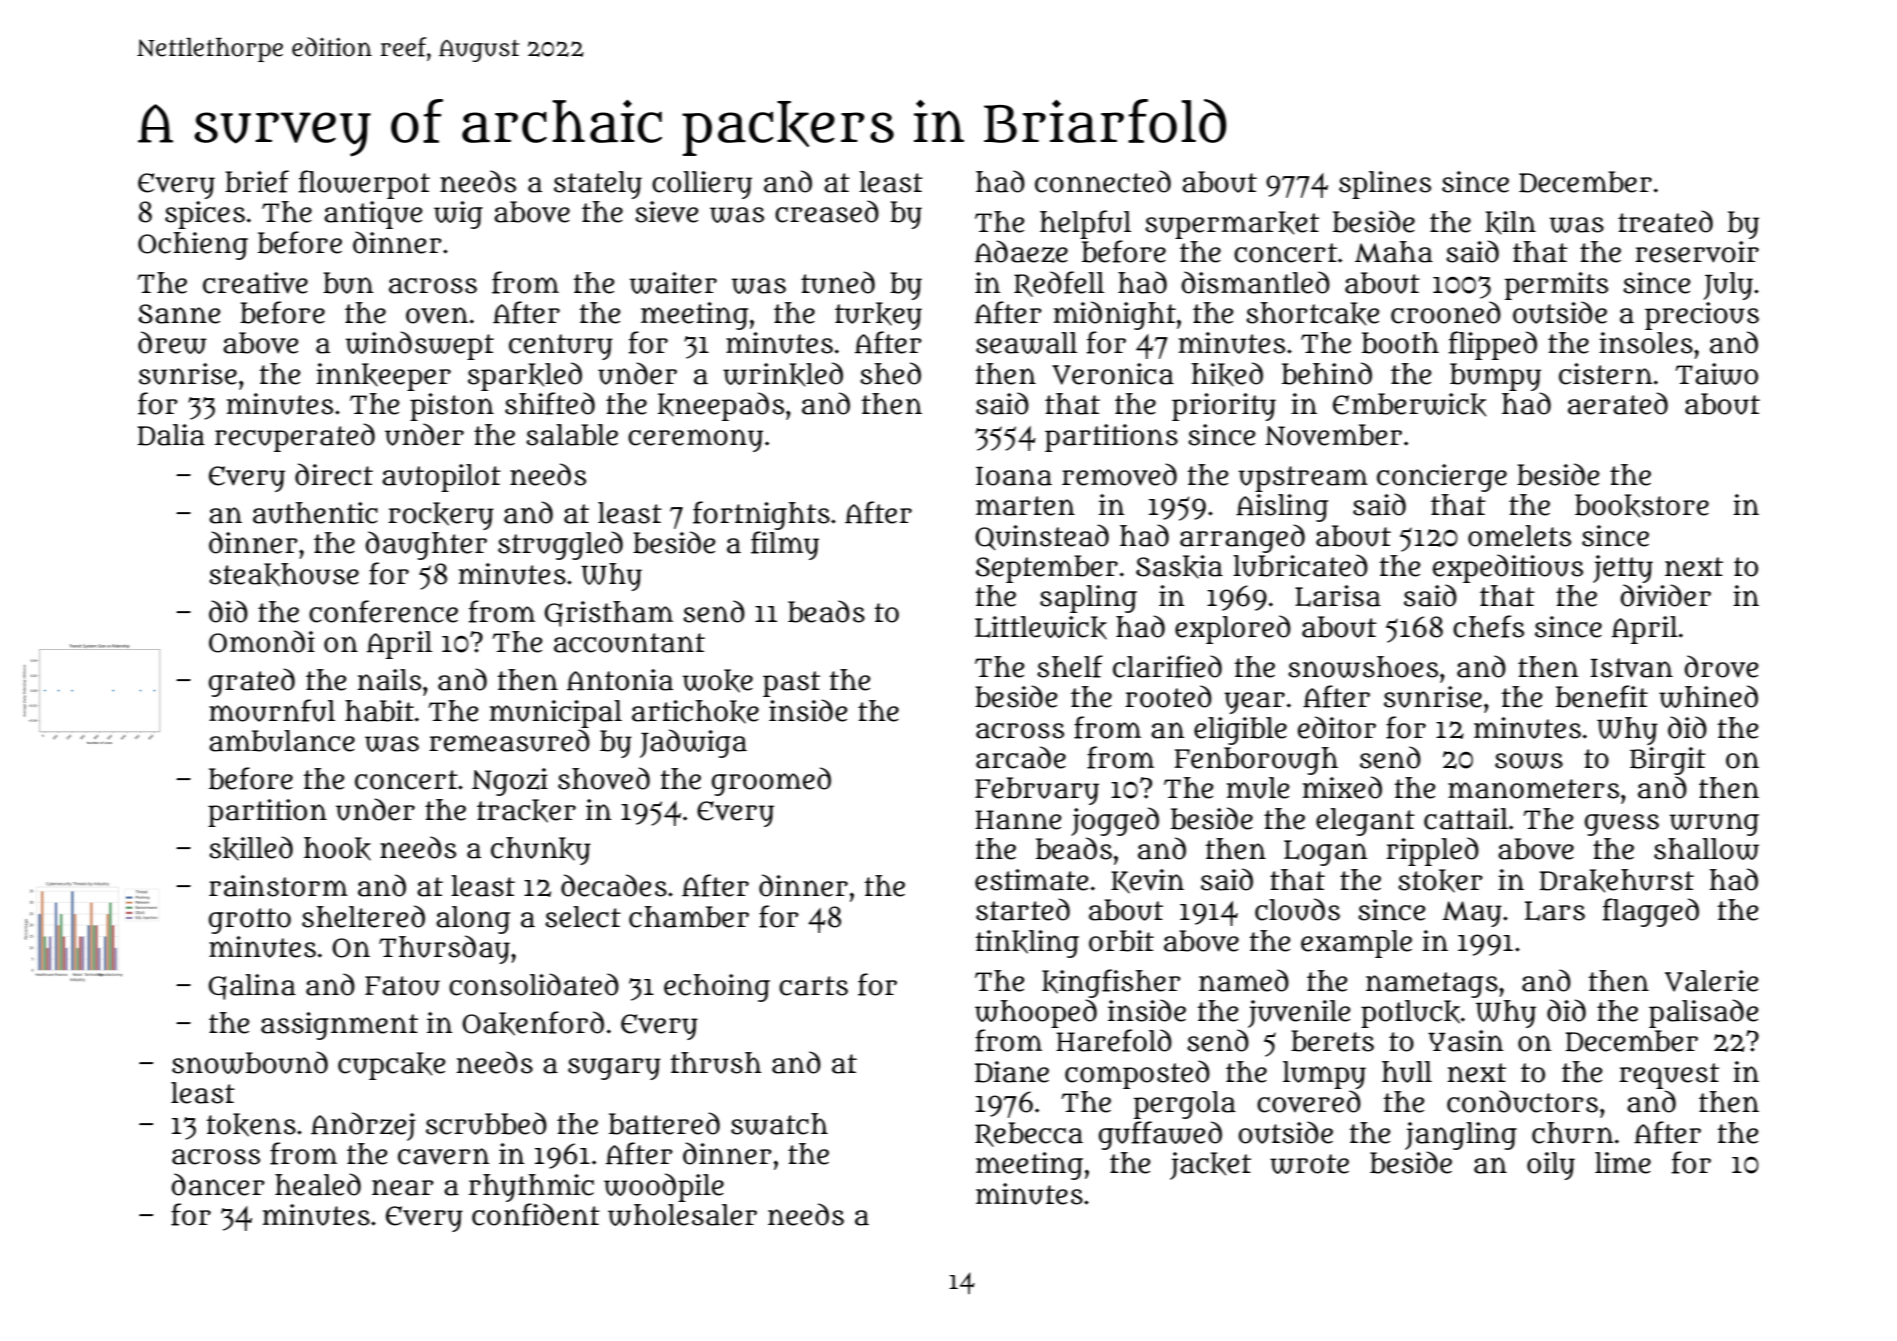 This screenshot has height=1341, width=1897. Describe the element at coordinates (1668, 761) in the screenshot. I see `Birgit` at that location.
